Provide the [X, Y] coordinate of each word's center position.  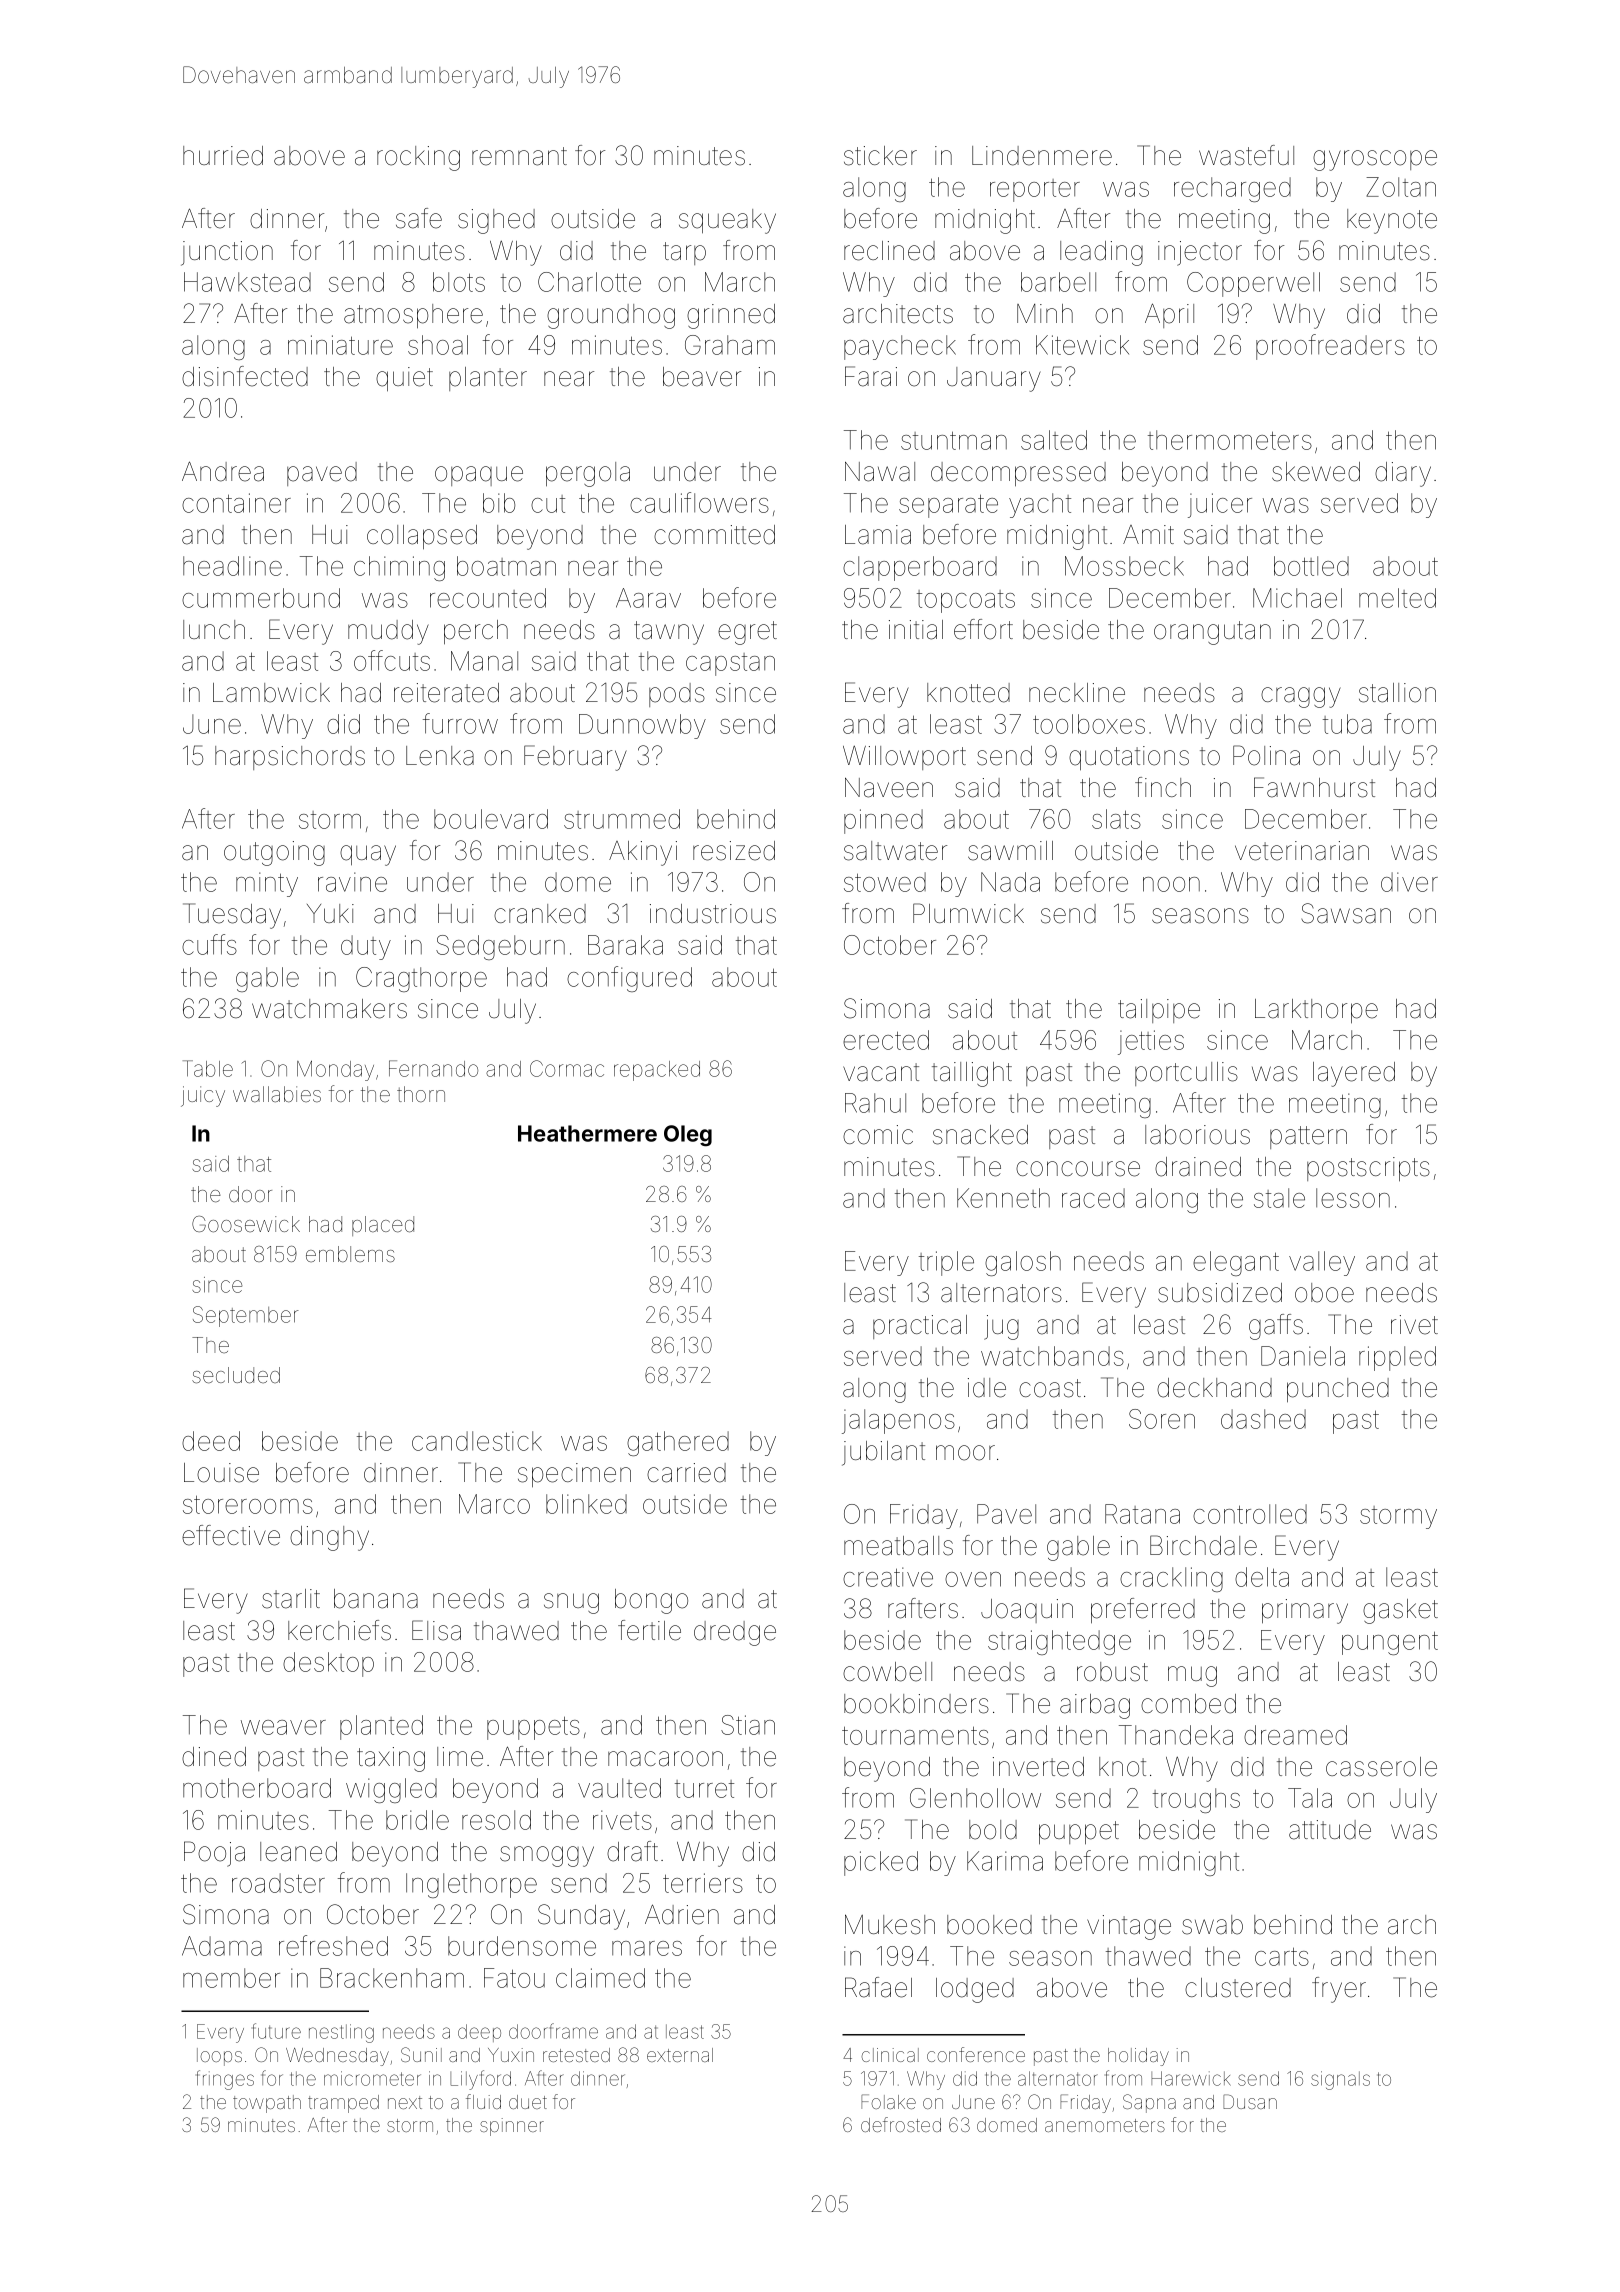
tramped [343, 2104]
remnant [519, 156]
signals [1340, 2080]
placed [383, 1226]
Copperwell [1253, 284]
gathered [678, 1443]
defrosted [901, 2124]
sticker [880, 156]
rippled [1397, 1358]
